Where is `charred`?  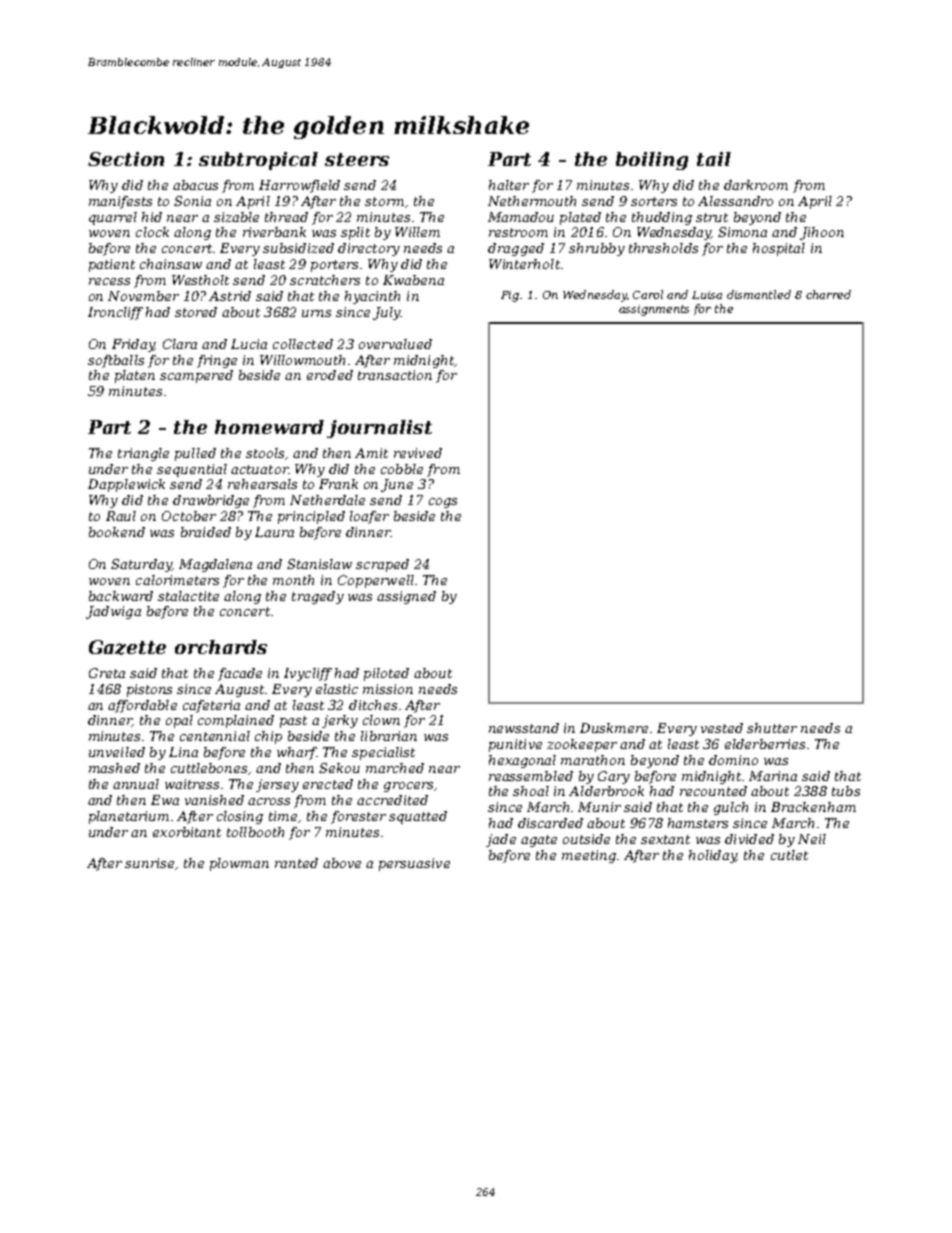 charred is located at coordinates (828, 294).
